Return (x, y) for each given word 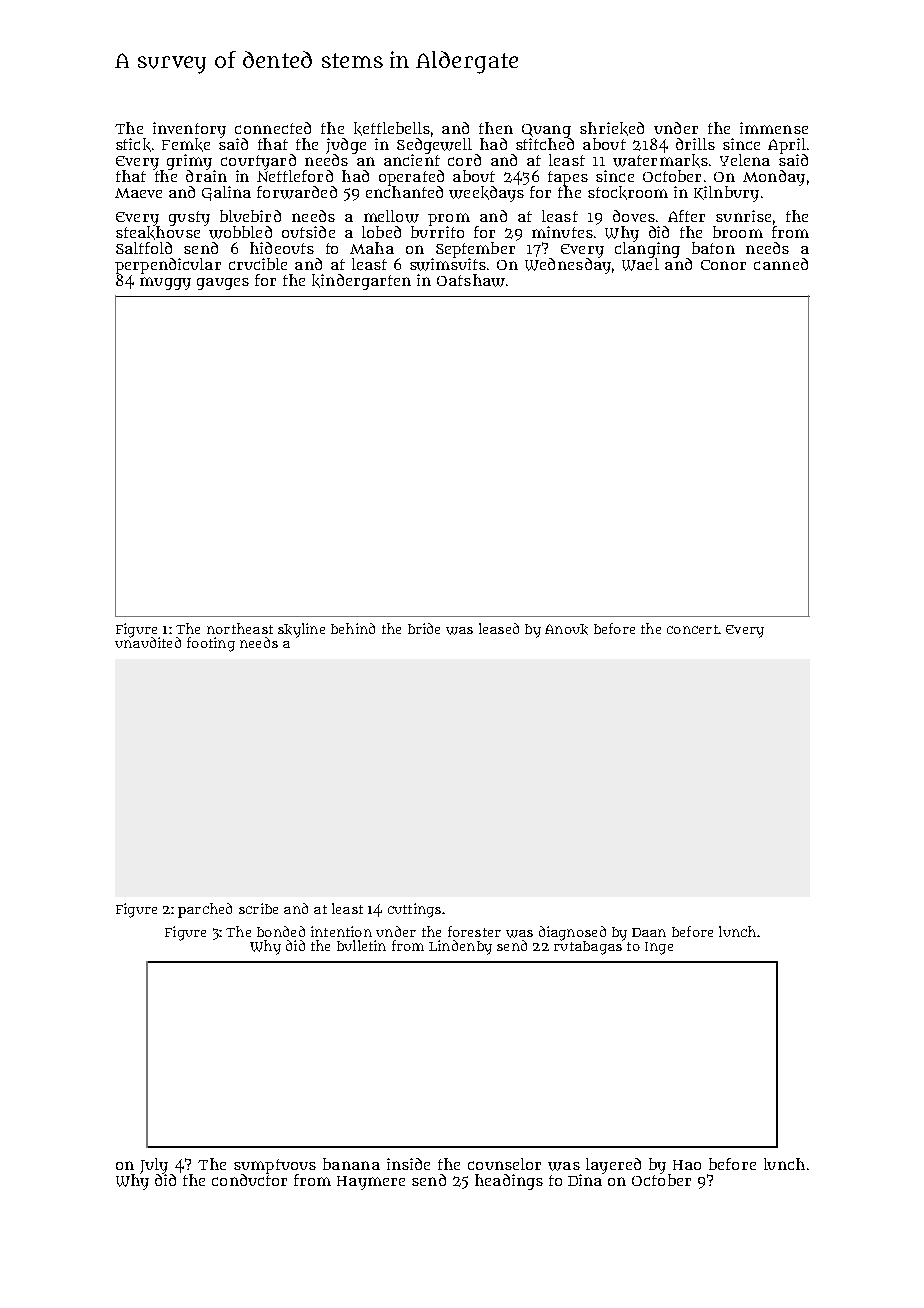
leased (499, 628)
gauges (223, 284)
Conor (723, 265)
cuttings (414, 910)
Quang (546, 131)
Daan (649, 932)
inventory (189, 130)
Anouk (566, 629)
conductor (249, 1180)
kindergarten (361, 282)
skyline (301, 630)
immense (774, 128)
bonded (281, 931)
